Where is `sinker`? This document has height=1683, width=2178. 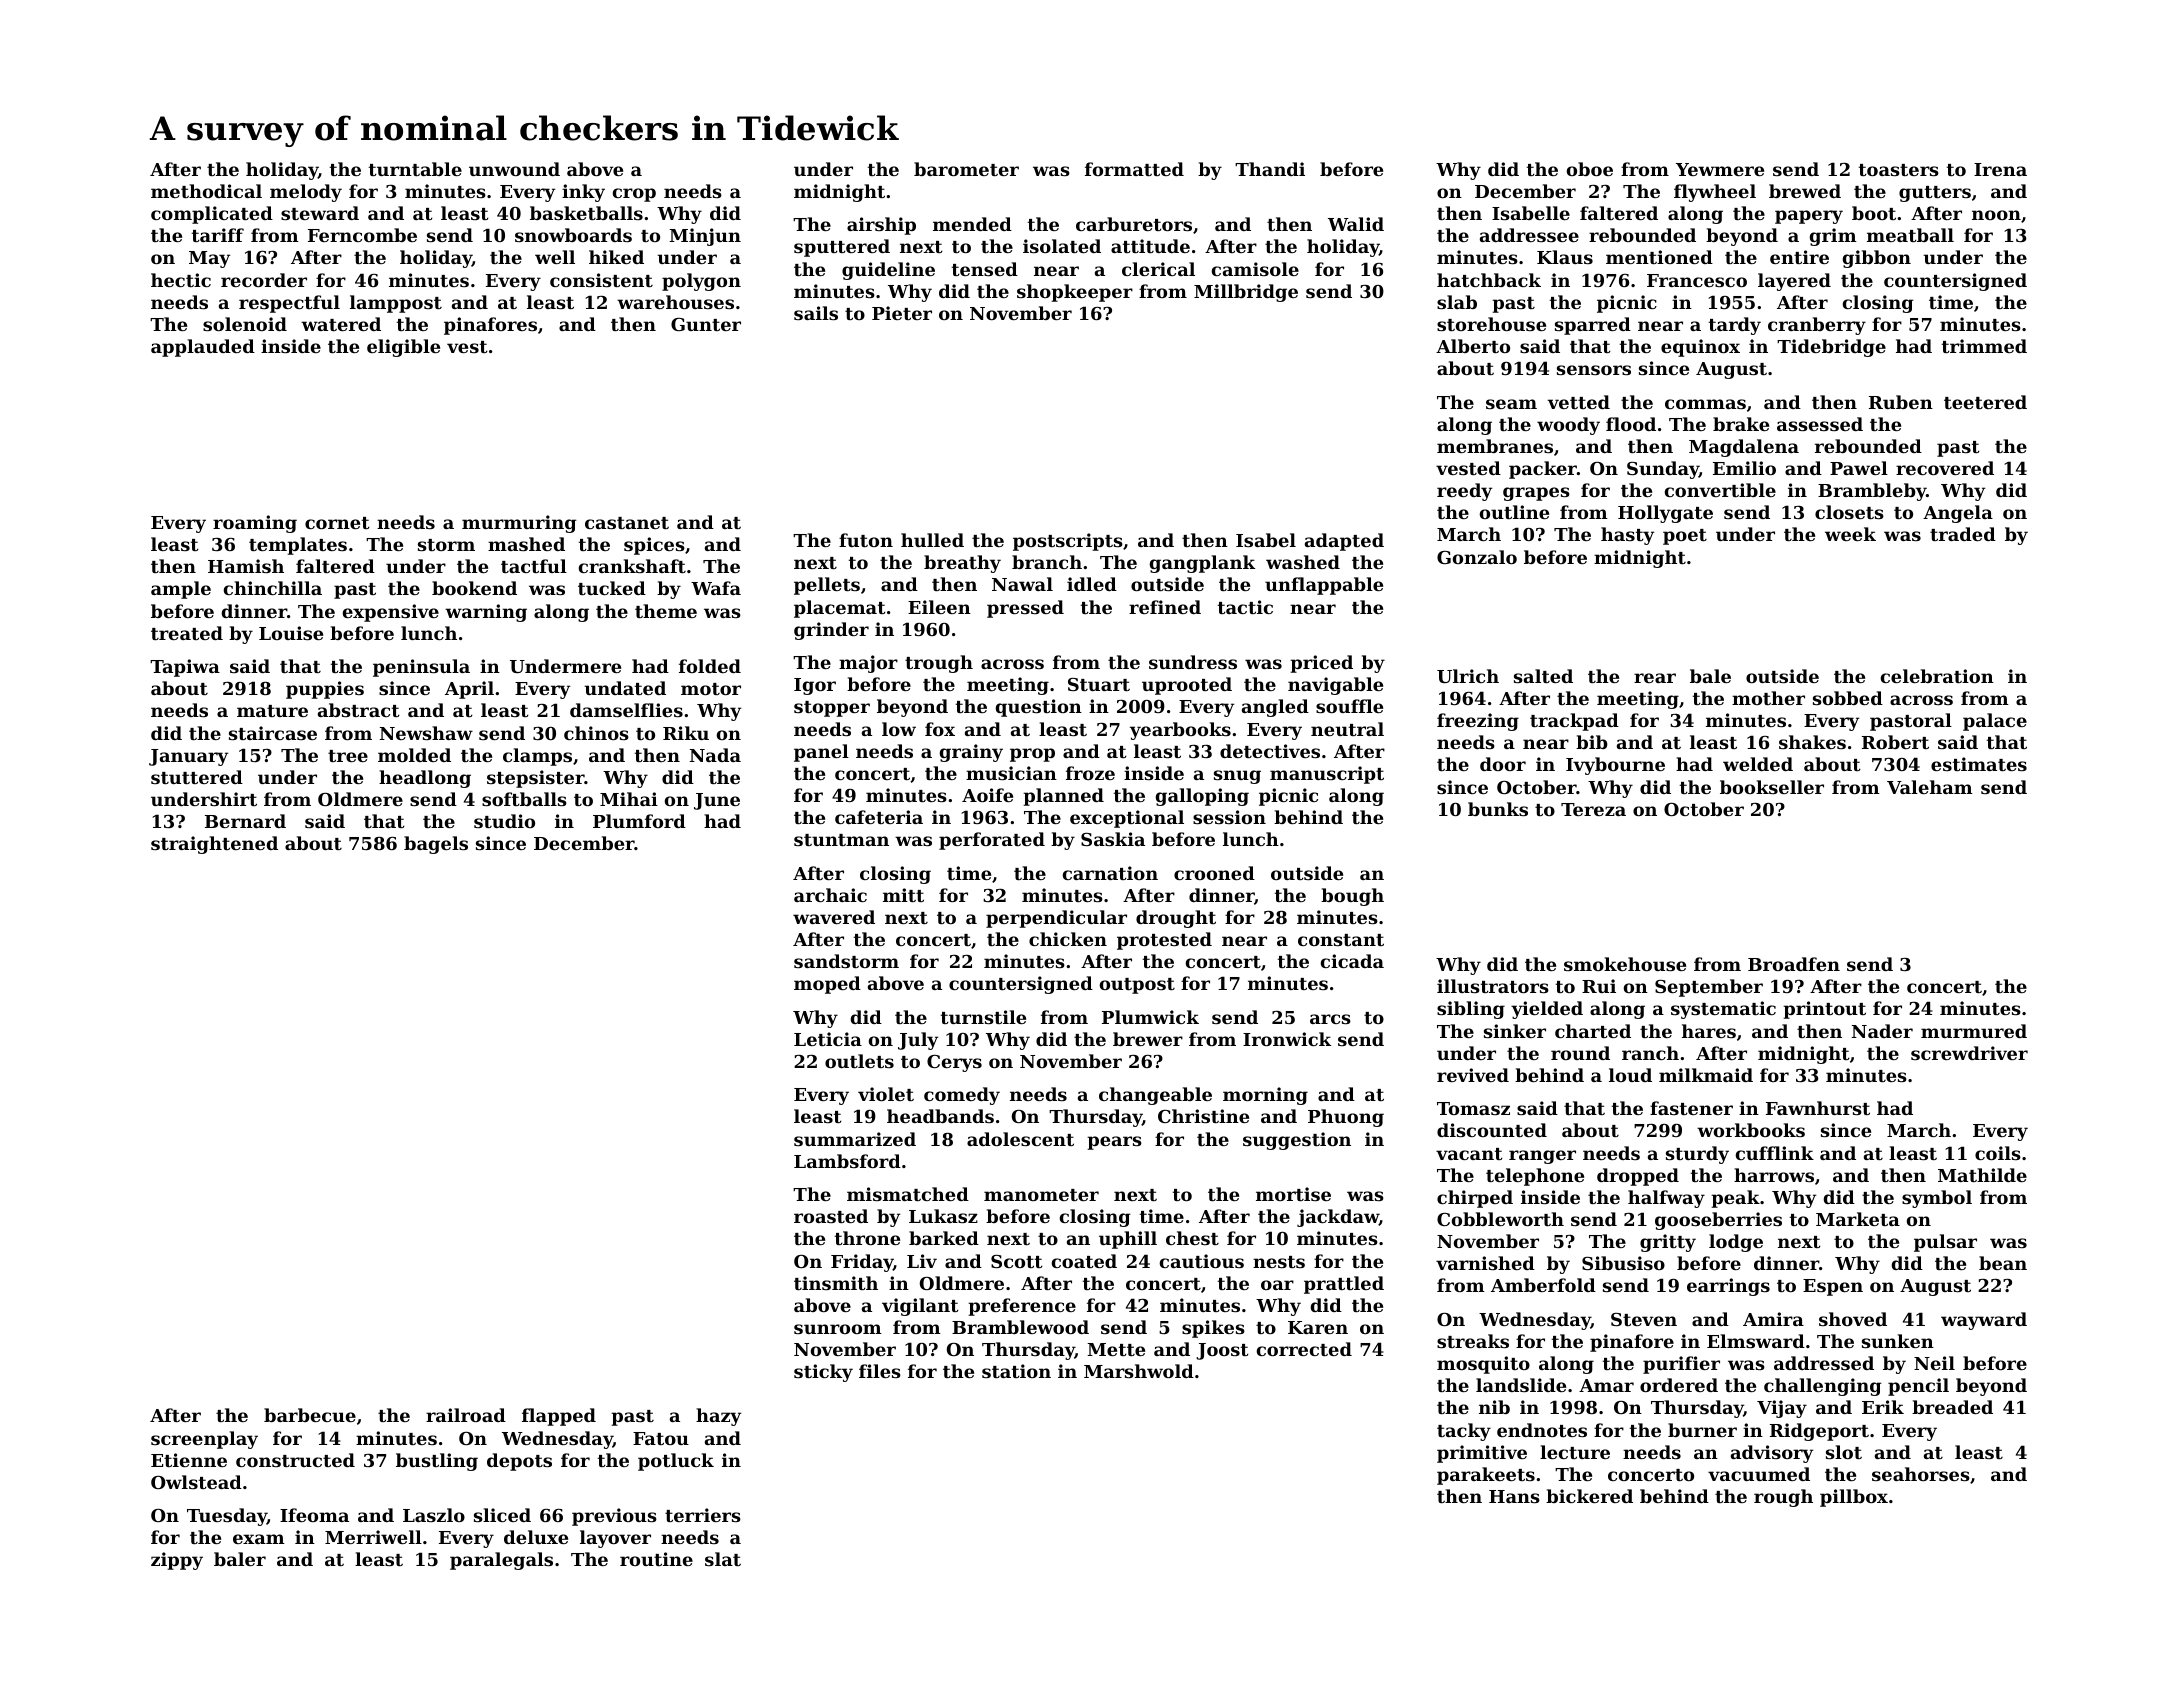 sinker is located at coordinates (1515, 1031).
